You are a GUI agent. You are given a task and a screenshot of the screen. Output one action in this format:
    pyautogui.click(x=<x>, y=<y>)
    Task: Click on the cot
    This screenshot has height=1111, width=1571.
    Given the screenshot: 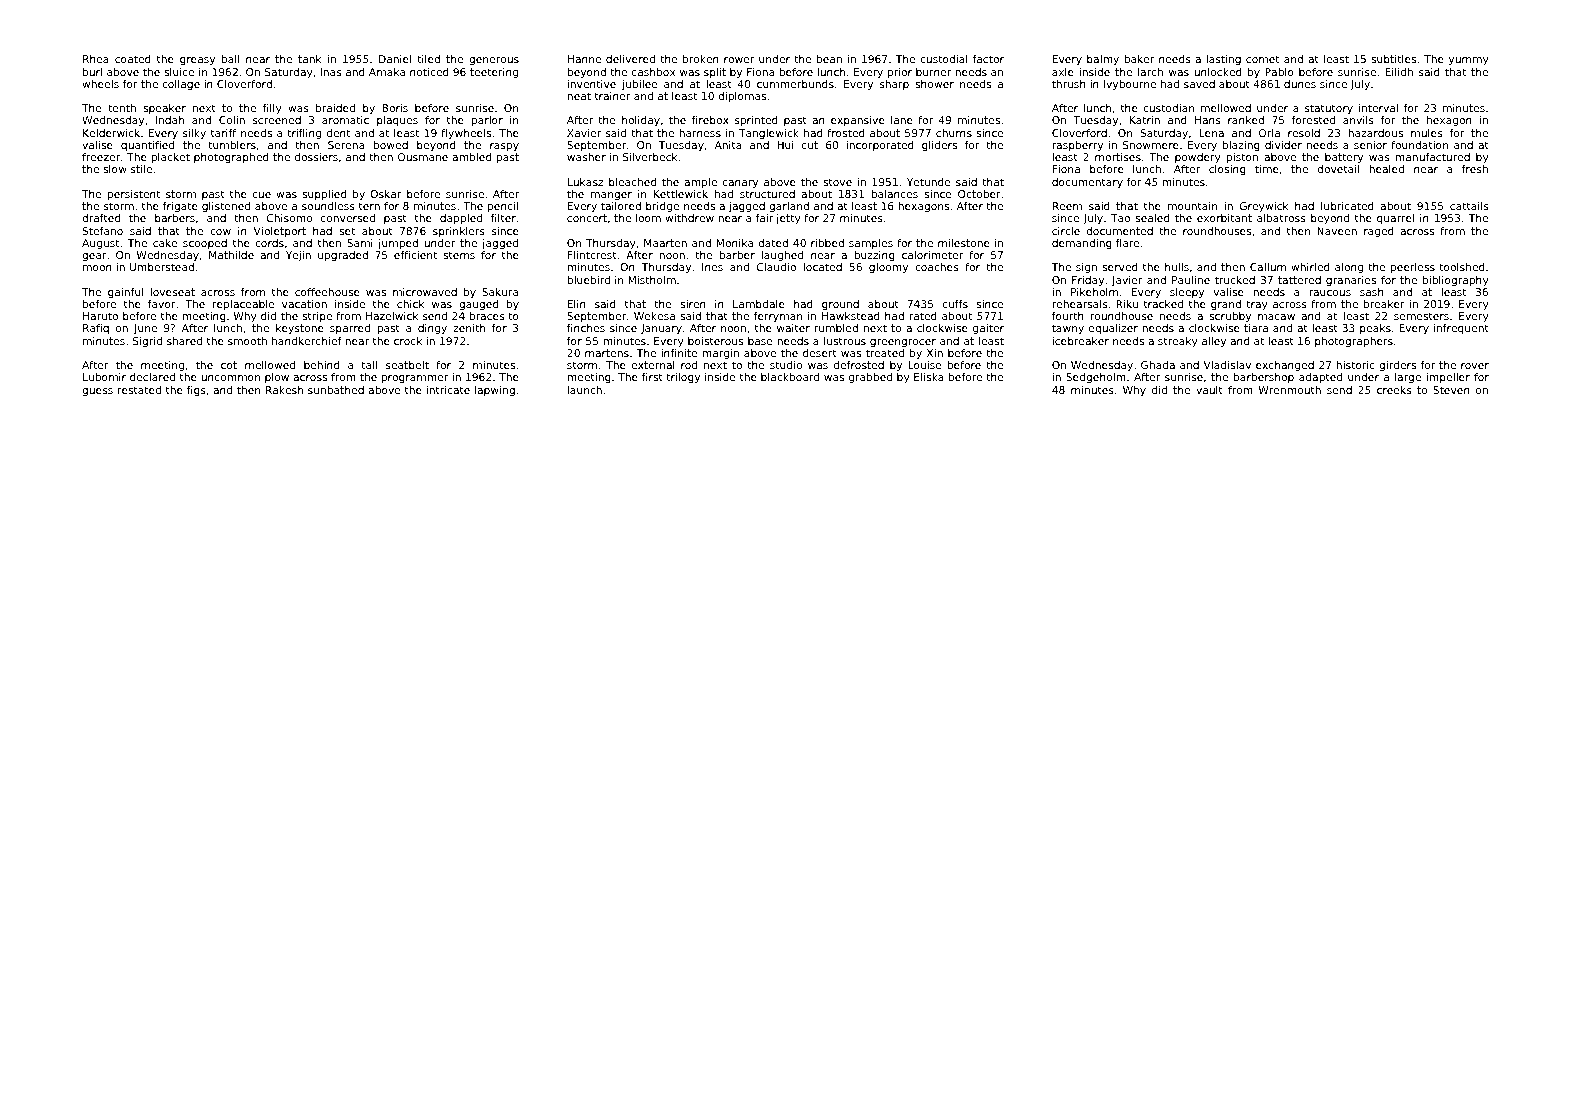 What is the action you would take?
    pyautogui.click(x=229, y=365)
